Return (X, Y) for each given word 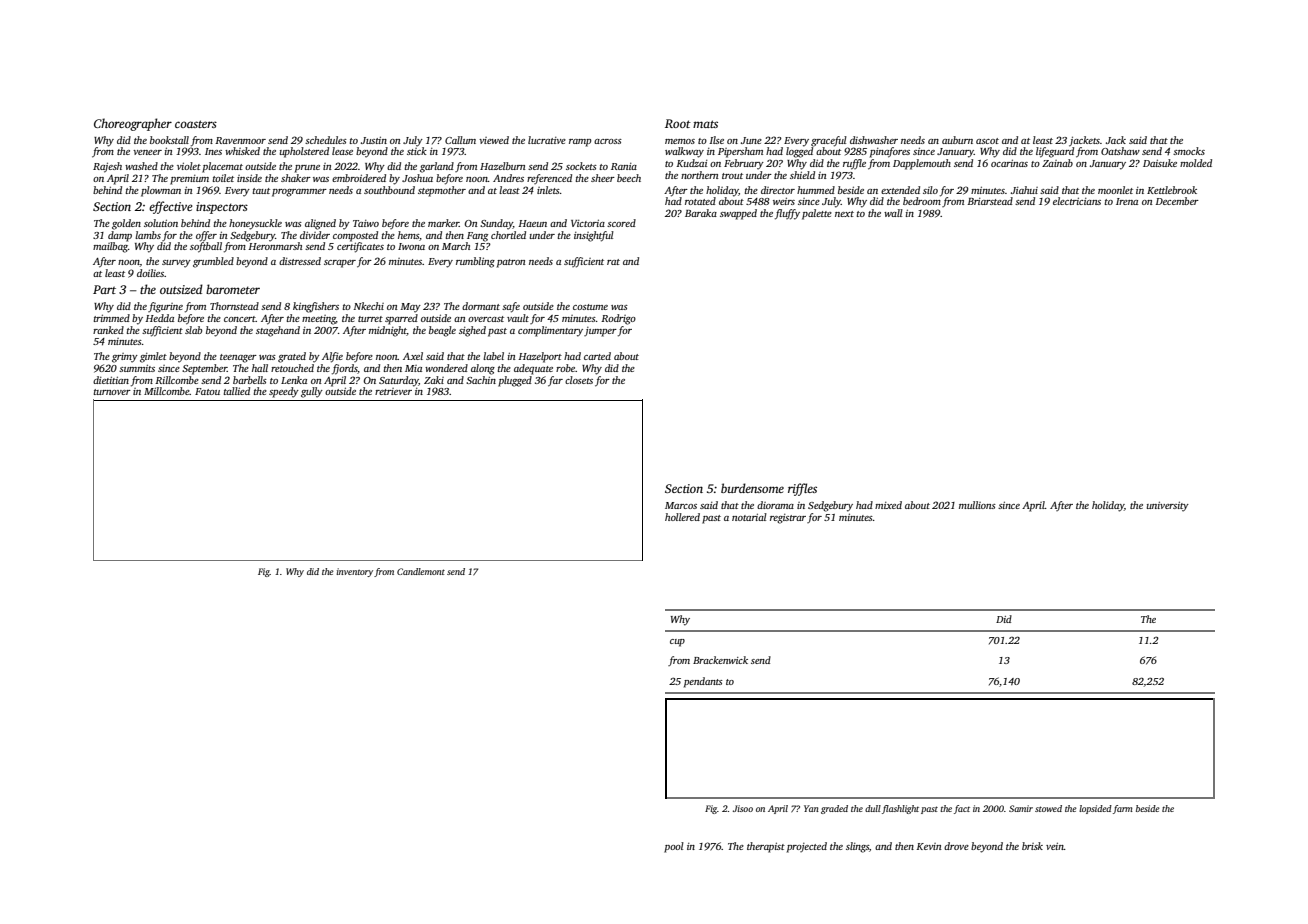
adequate (533, 369)
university (1168, 506)
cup (677, 643)
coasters (196, 124)
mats (705, 124)
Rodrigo (618, 319)
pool (674, 847)
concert (240, 319)
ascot (987, 141)
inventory (354, 572)
